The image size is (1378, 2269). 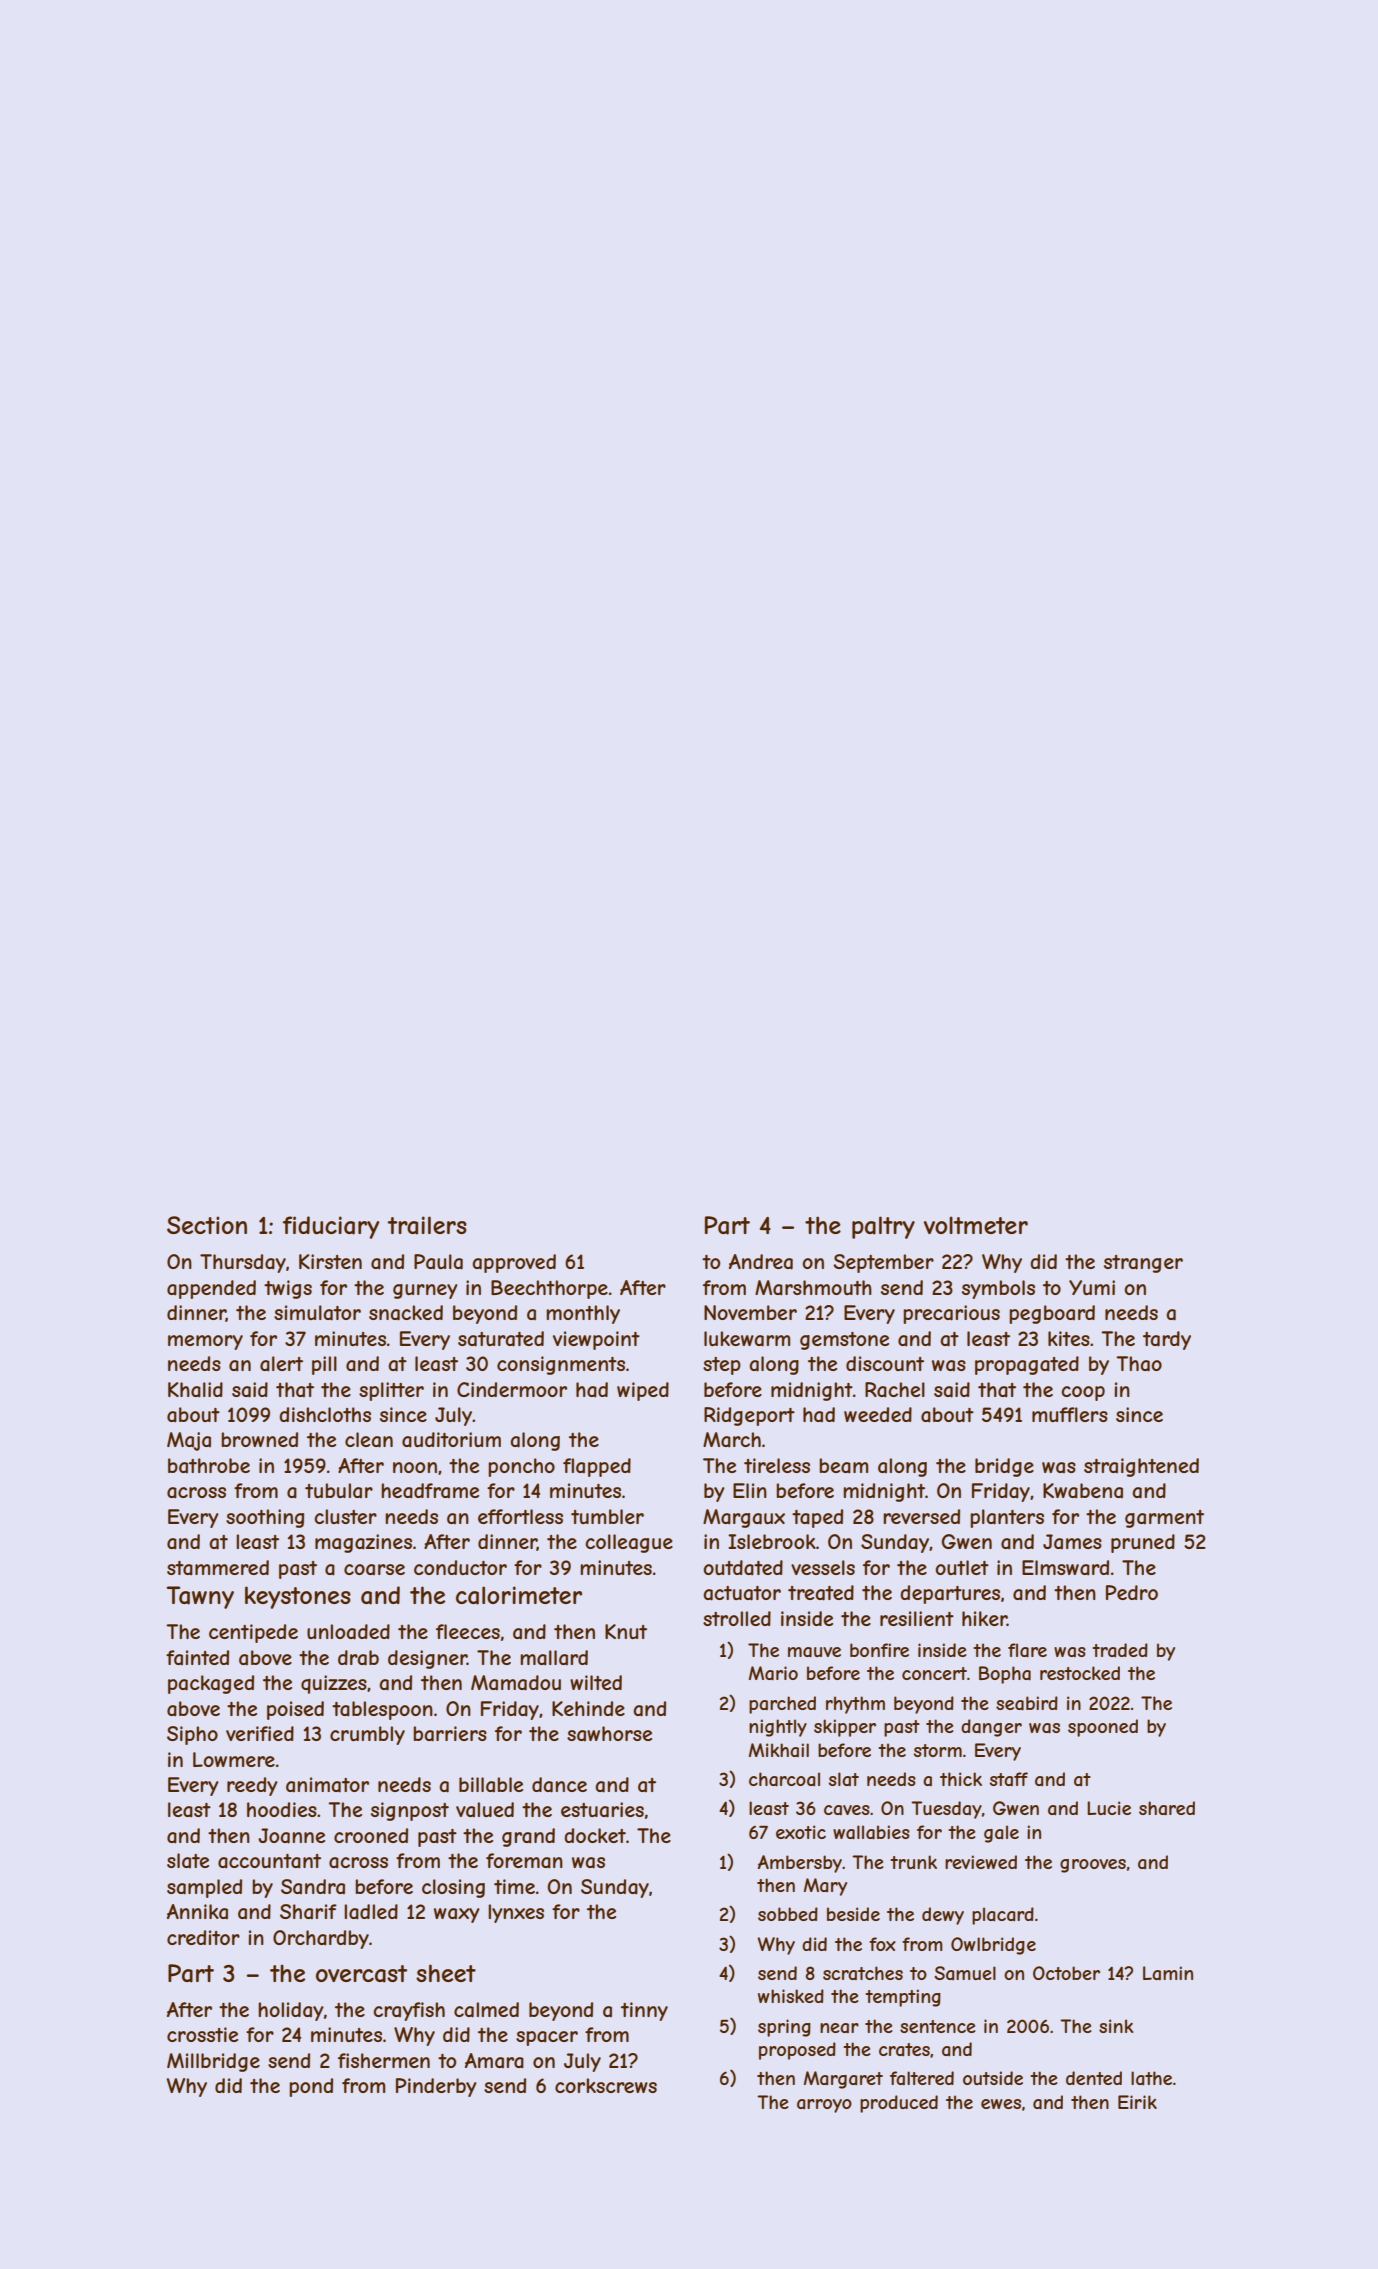 What do you see at coordinates (1065, 1568) in the screenshot?
I see `Elmsward` at bounding box center [1065, 1568].
